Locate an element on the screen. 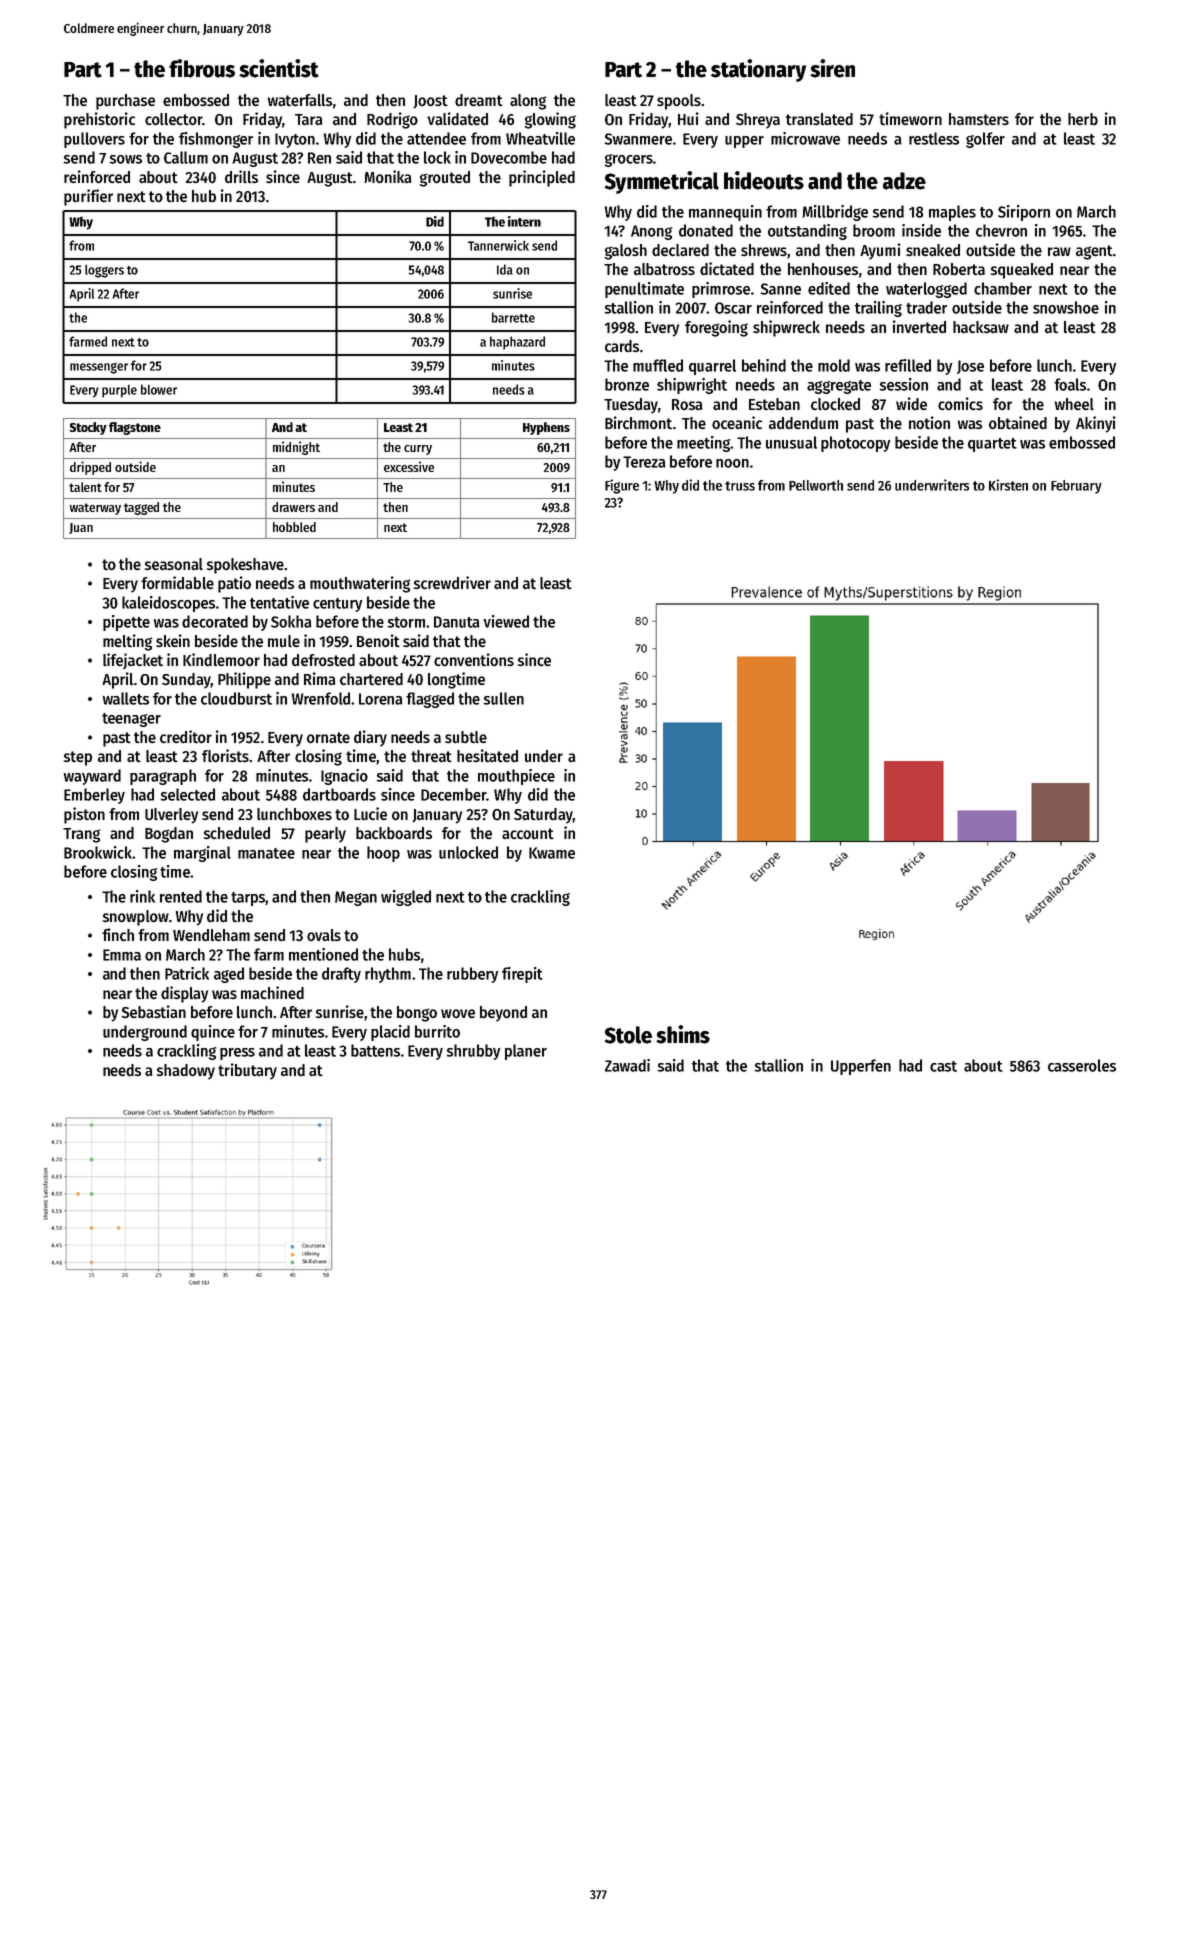  tributary is located at coordinates (247, 1071).
